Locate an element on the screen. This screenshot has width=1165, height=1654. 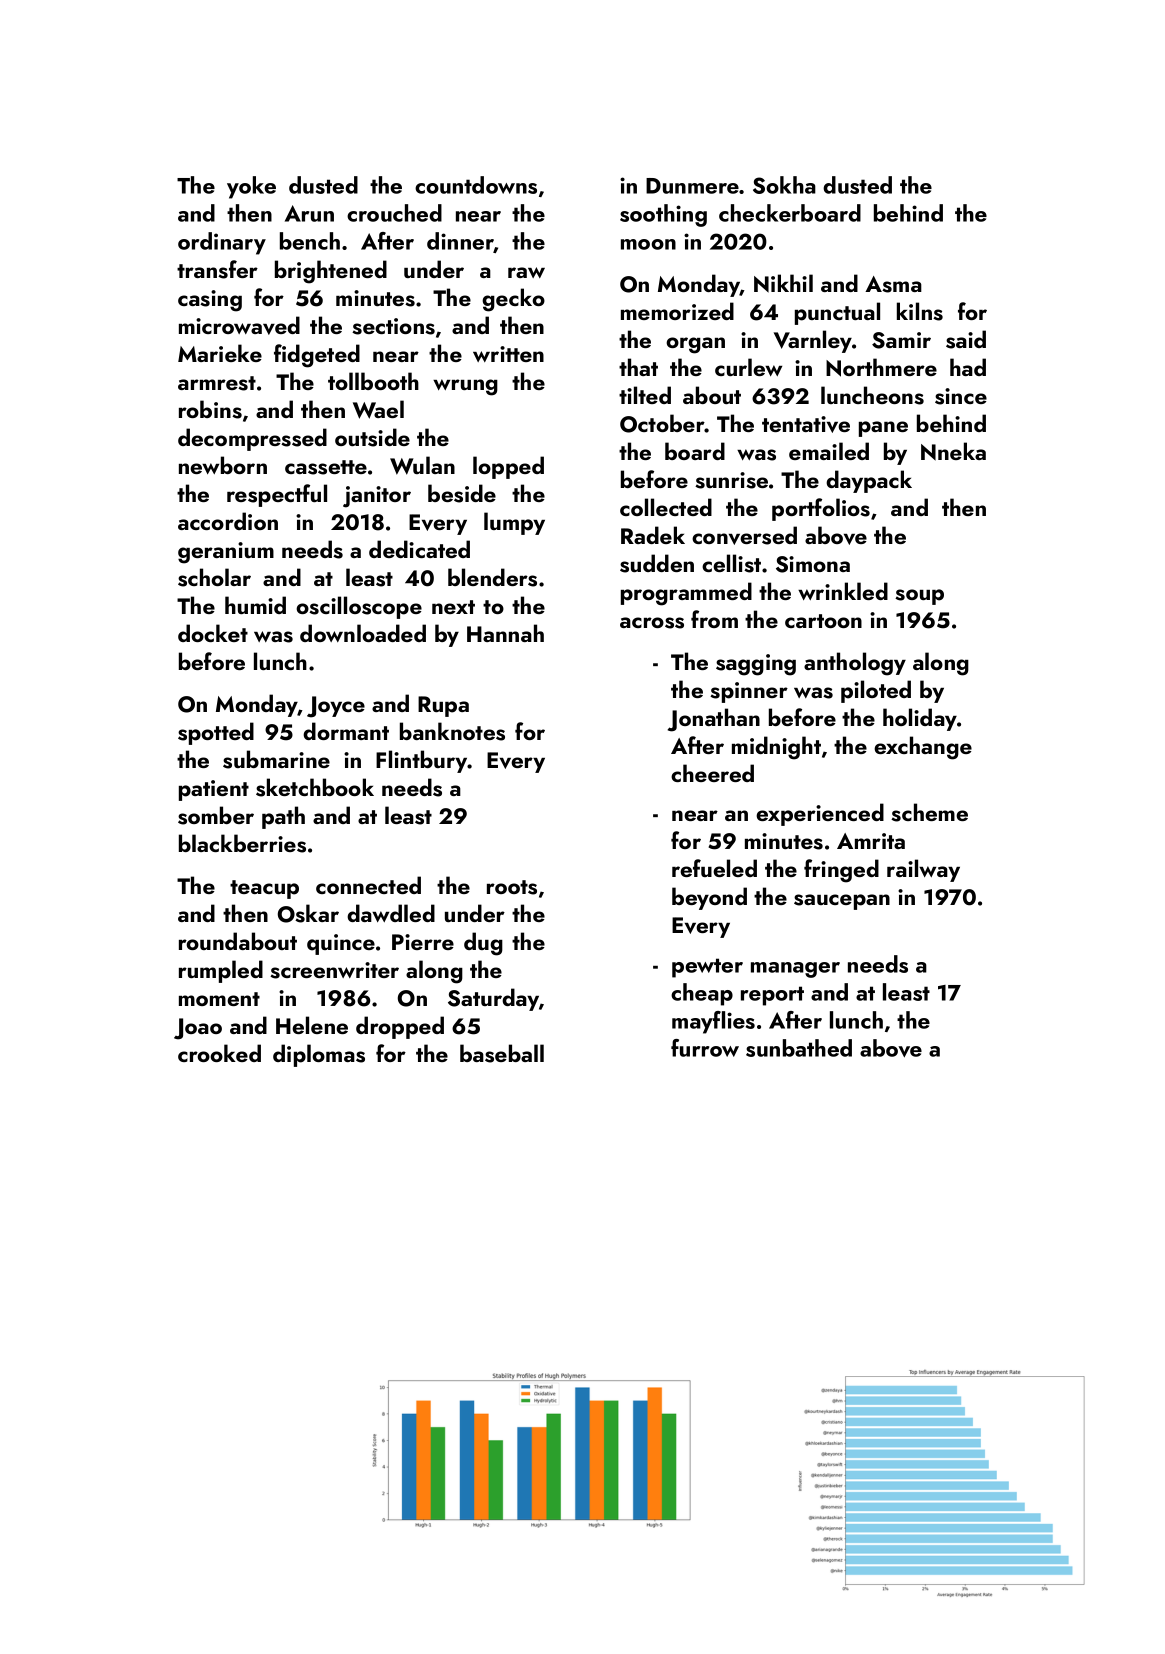
outside is located at coordinates (372, 437).
